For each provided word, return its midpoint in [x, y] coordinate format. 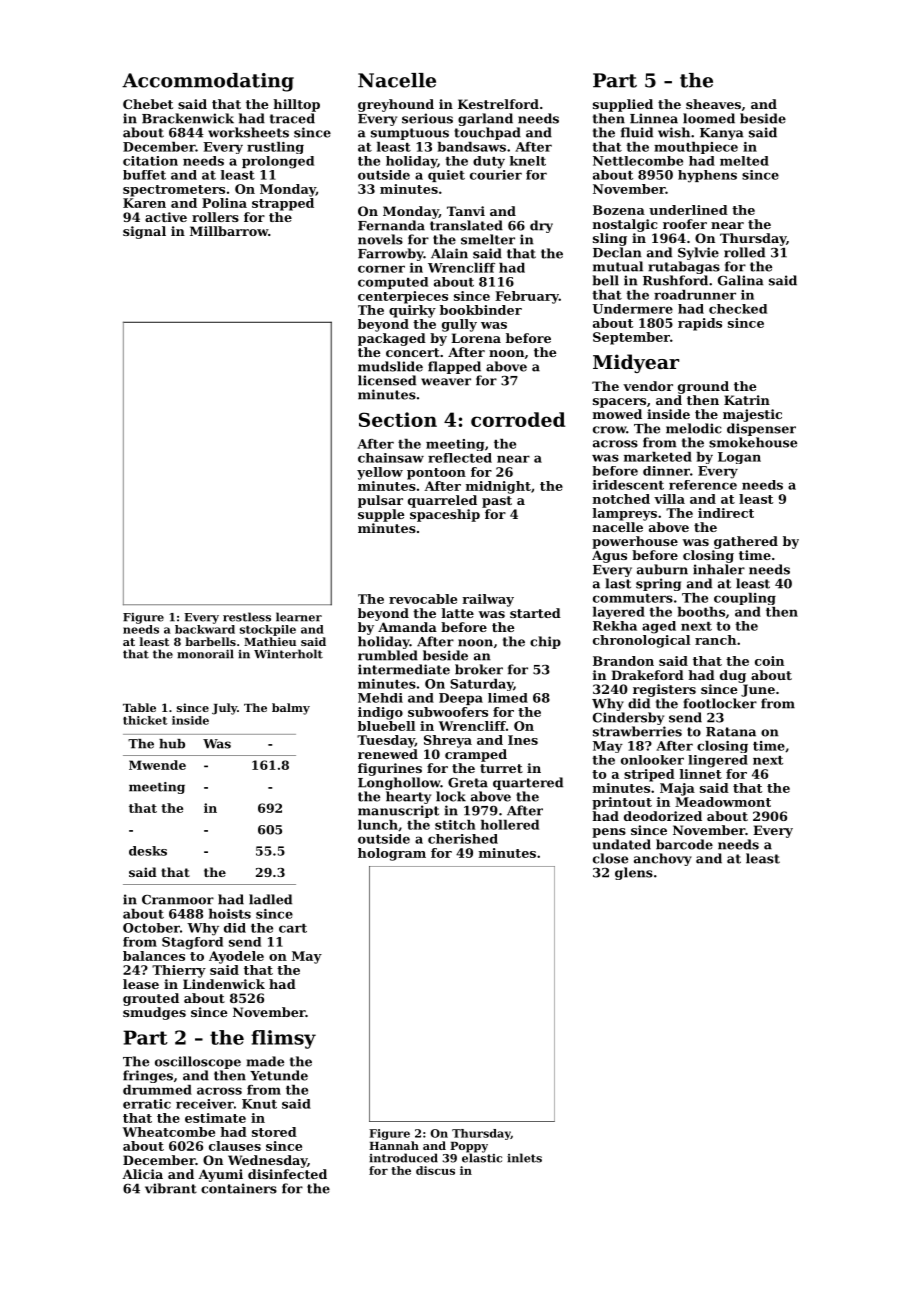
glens [634, 873]
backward [205, 629]
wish [674, 132]
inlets [524, 1158]
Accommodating [208, 82]
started [535, 613]
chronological [641, 641]
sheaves [713, 104]
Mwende [157, 765]
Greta [468, 783]
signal [144, 232]
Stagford [192, 943]
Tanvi [466, 211]
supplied [623, 105]
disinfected [287, 1174]
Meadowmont [723, 802]
